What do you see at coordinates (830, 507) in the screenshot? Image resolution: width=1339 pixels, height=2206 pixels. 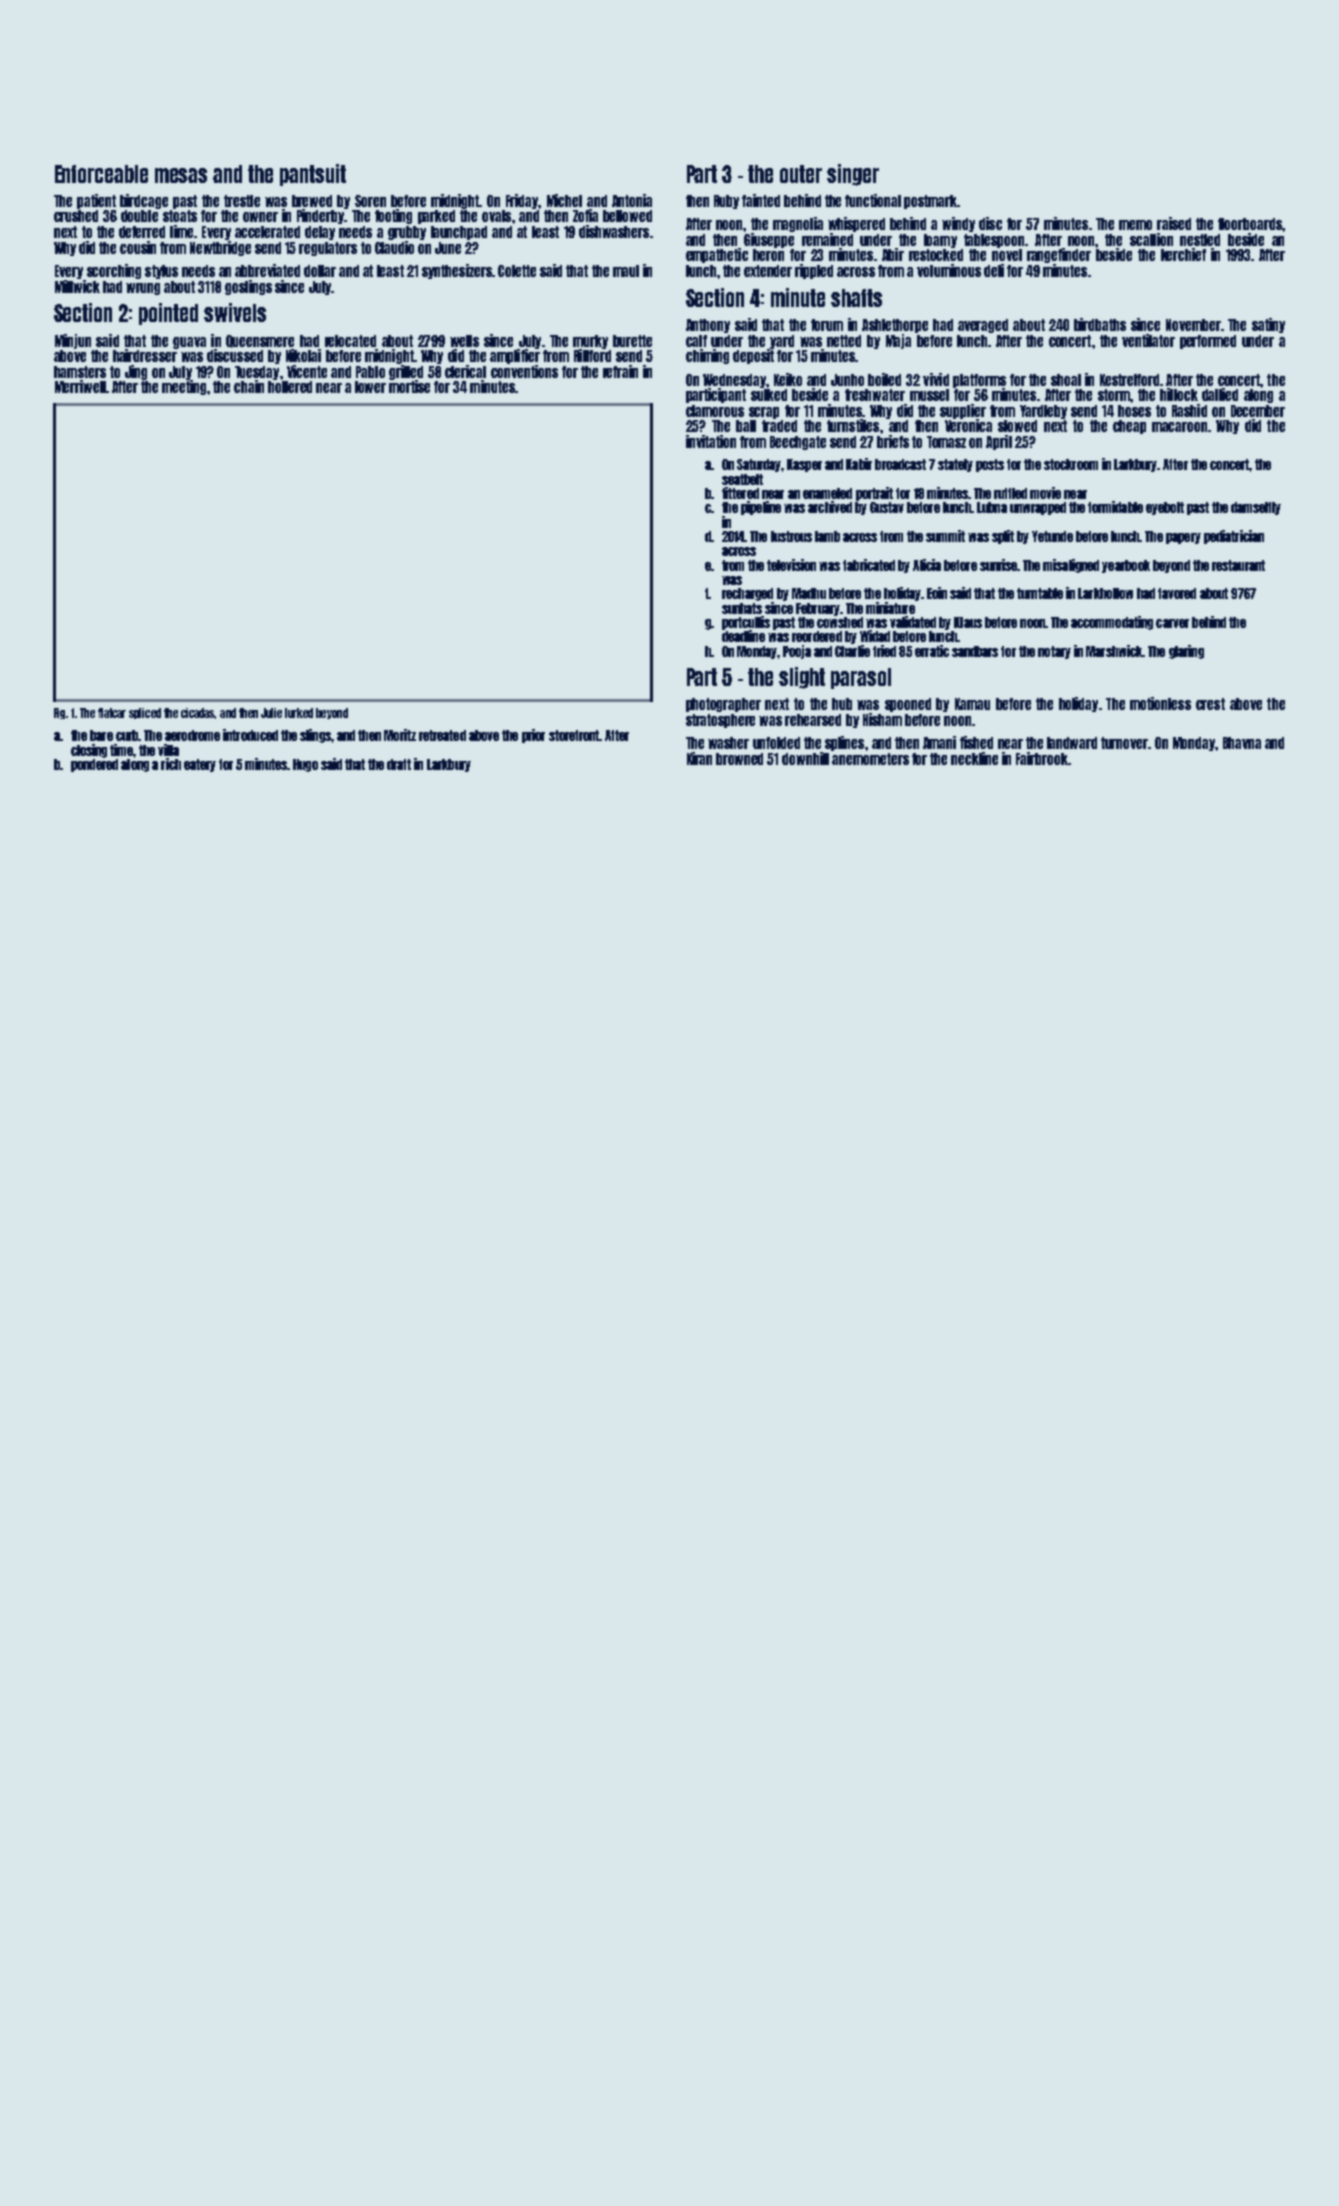 I see `archived` at bounding box center [830, 507].
